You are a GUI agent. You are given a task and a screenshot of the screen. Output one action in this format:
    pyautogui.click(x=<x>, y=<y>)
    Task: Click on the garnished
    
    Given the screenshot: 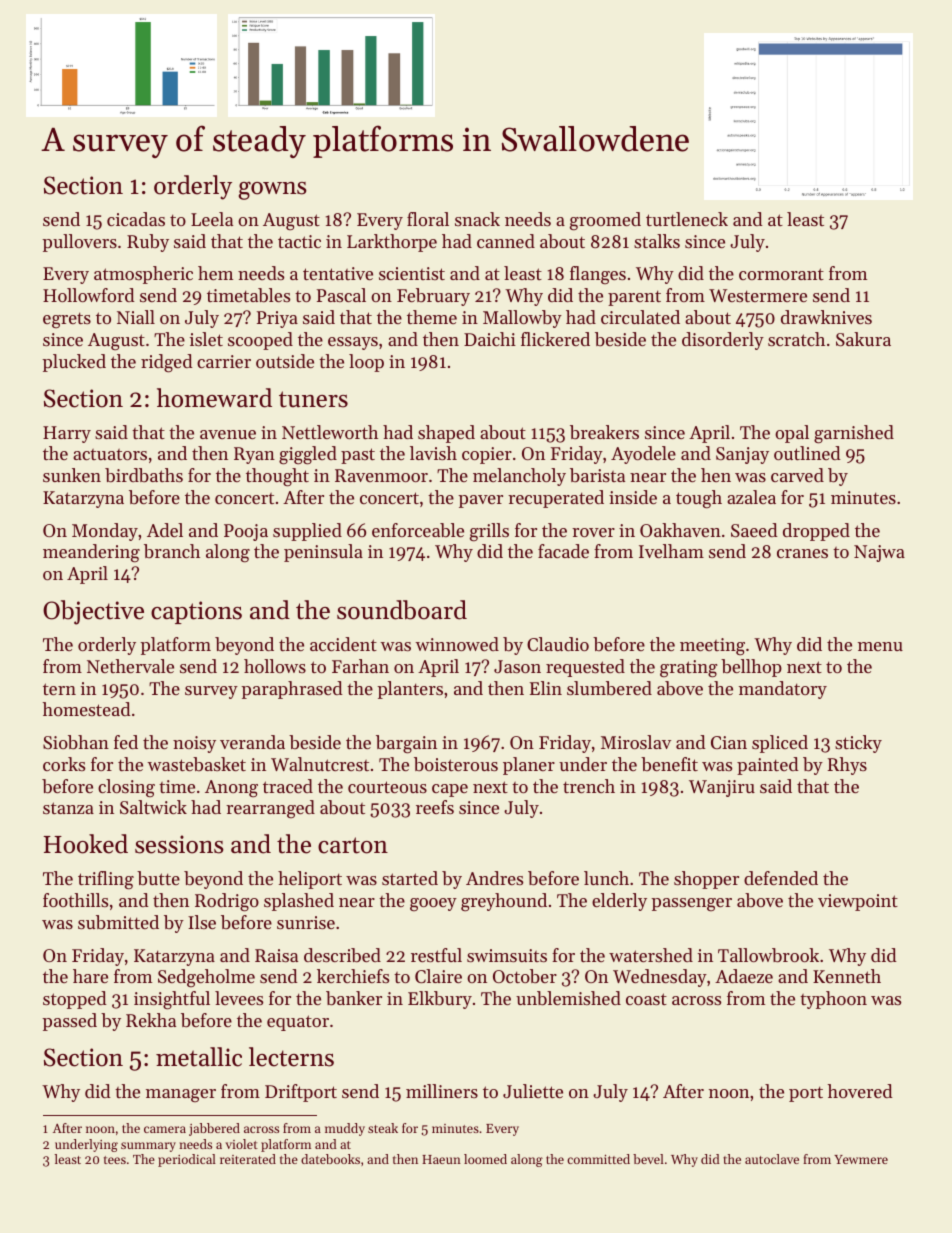 What is the action you would take?
    pyautogui.click(x=854, y=434)
